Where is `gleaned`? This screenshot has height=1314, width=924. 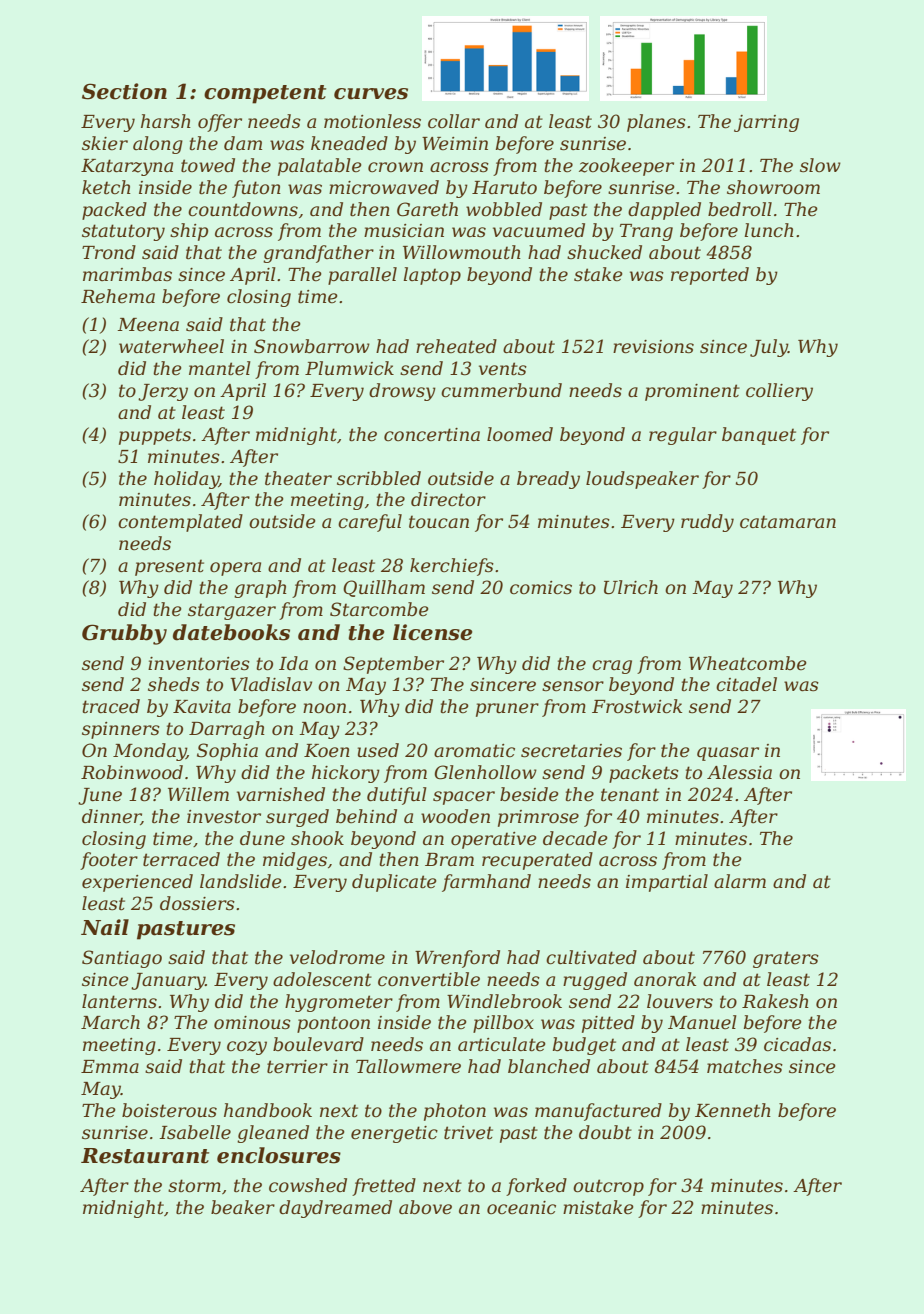
gleaned is located at coordinates (273, 1134).
